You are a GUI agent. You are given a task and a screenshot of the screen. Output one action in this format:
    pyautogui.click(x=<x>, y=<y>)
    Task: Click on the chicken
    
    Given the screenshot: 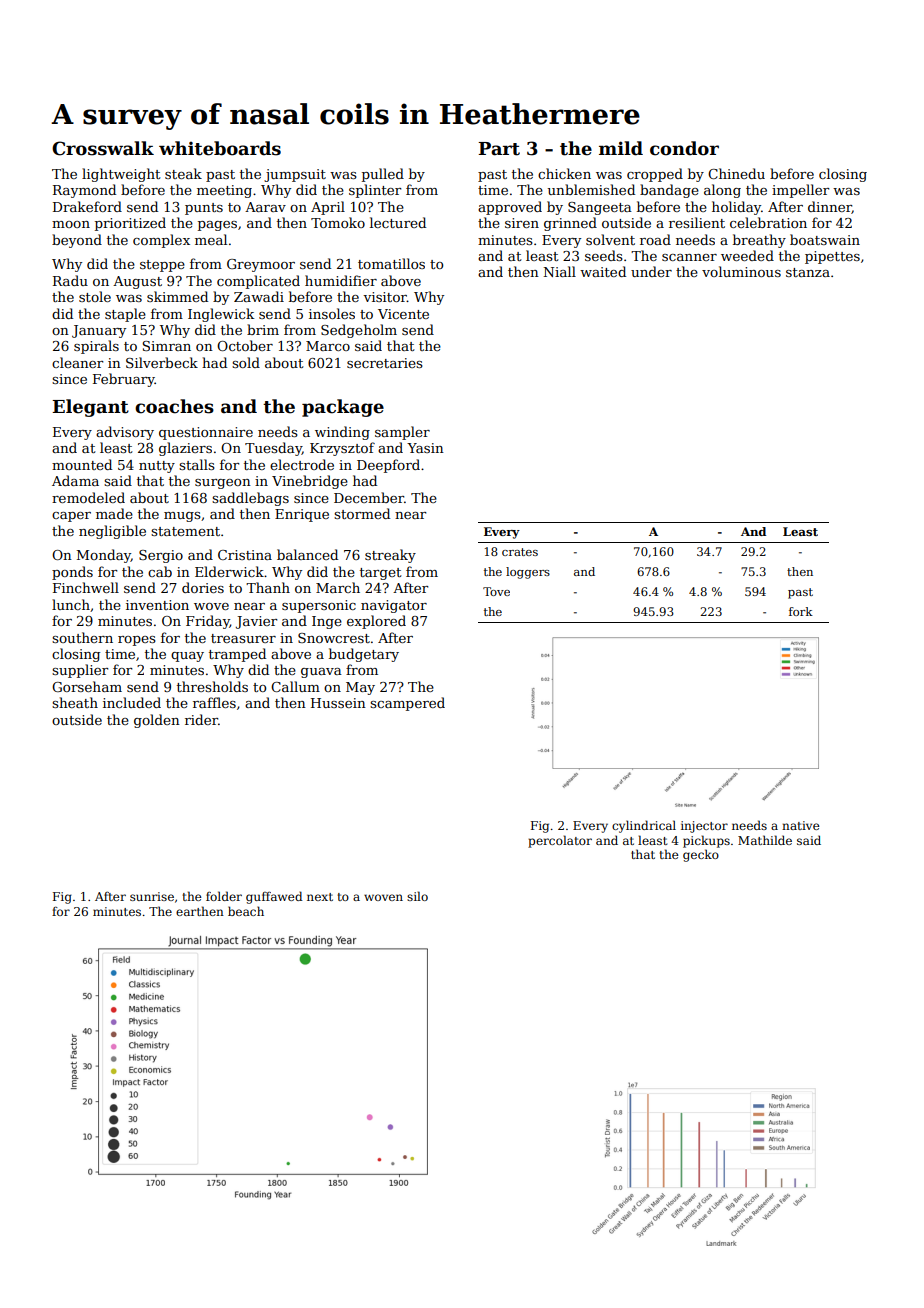 What is the action you would take?
    pyautogui.click(x=564, y=173)
